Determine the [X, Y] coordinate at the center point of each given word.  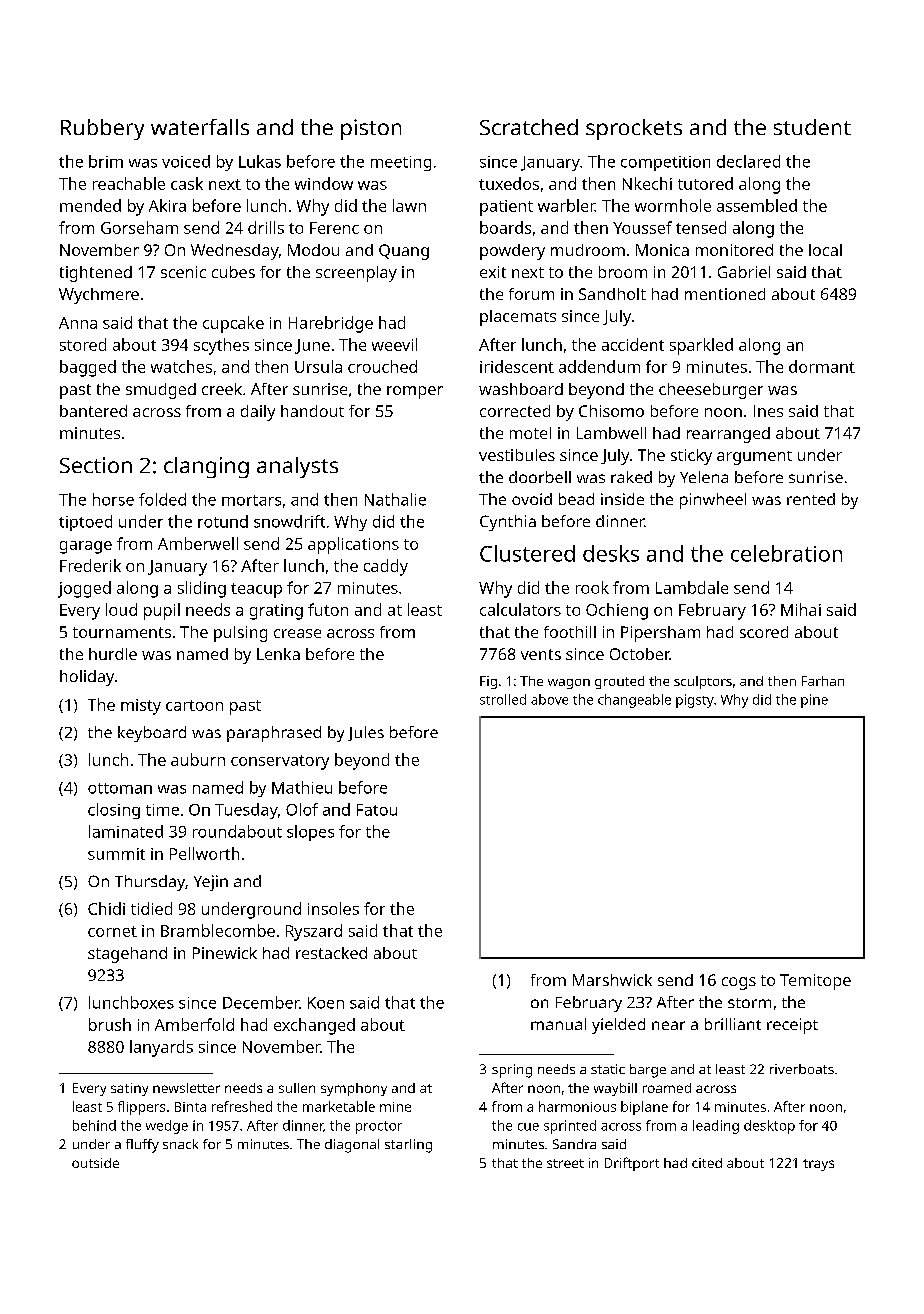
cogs [739, 983]
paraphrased [274, 734]
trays [818, 1165]
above [549, 699]
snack [180, 1144]
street [565, 1163]
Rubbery [102, 129]
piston [371, 129]
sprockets [634, 129]
